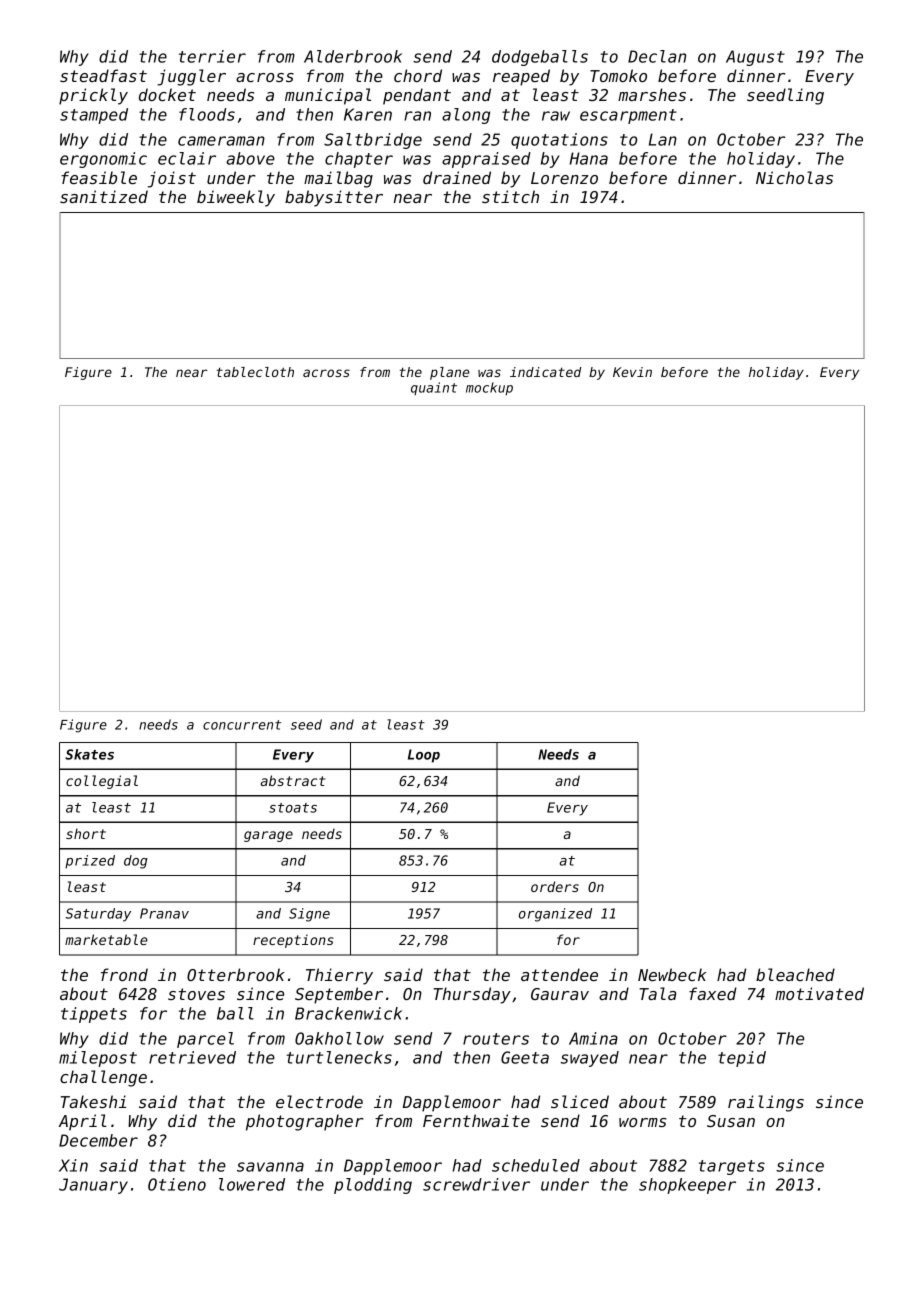 Image resolution: width=924 pixels, height=1308 pixels. What do you see at coordinates (319, 1101) in the screenshot?
I see `electrode` at bounding box center [319, 1101].
